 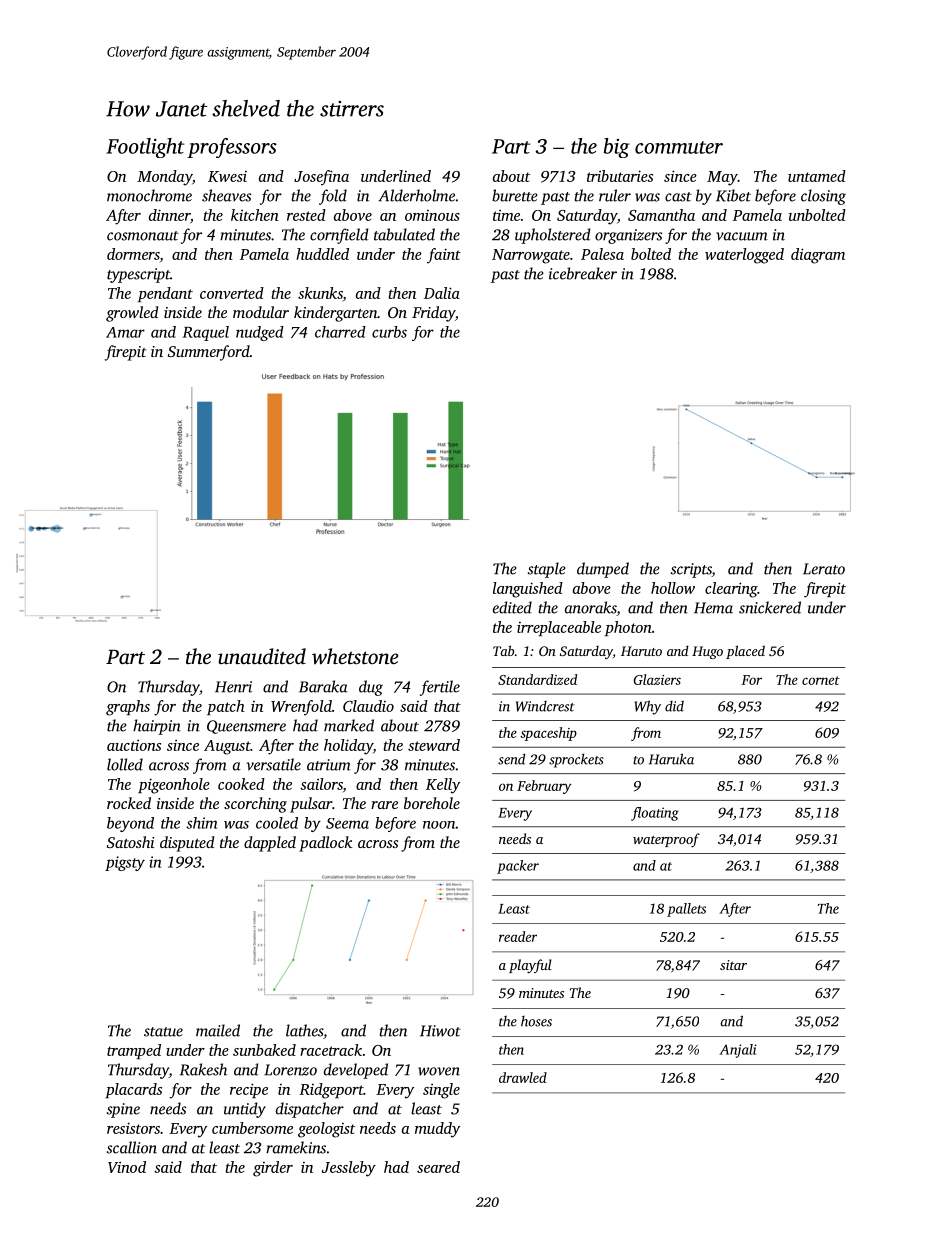 What do you see at coordinates (442, 293) in the document?
I see `Dalia` at bounding box center [442, 293].
